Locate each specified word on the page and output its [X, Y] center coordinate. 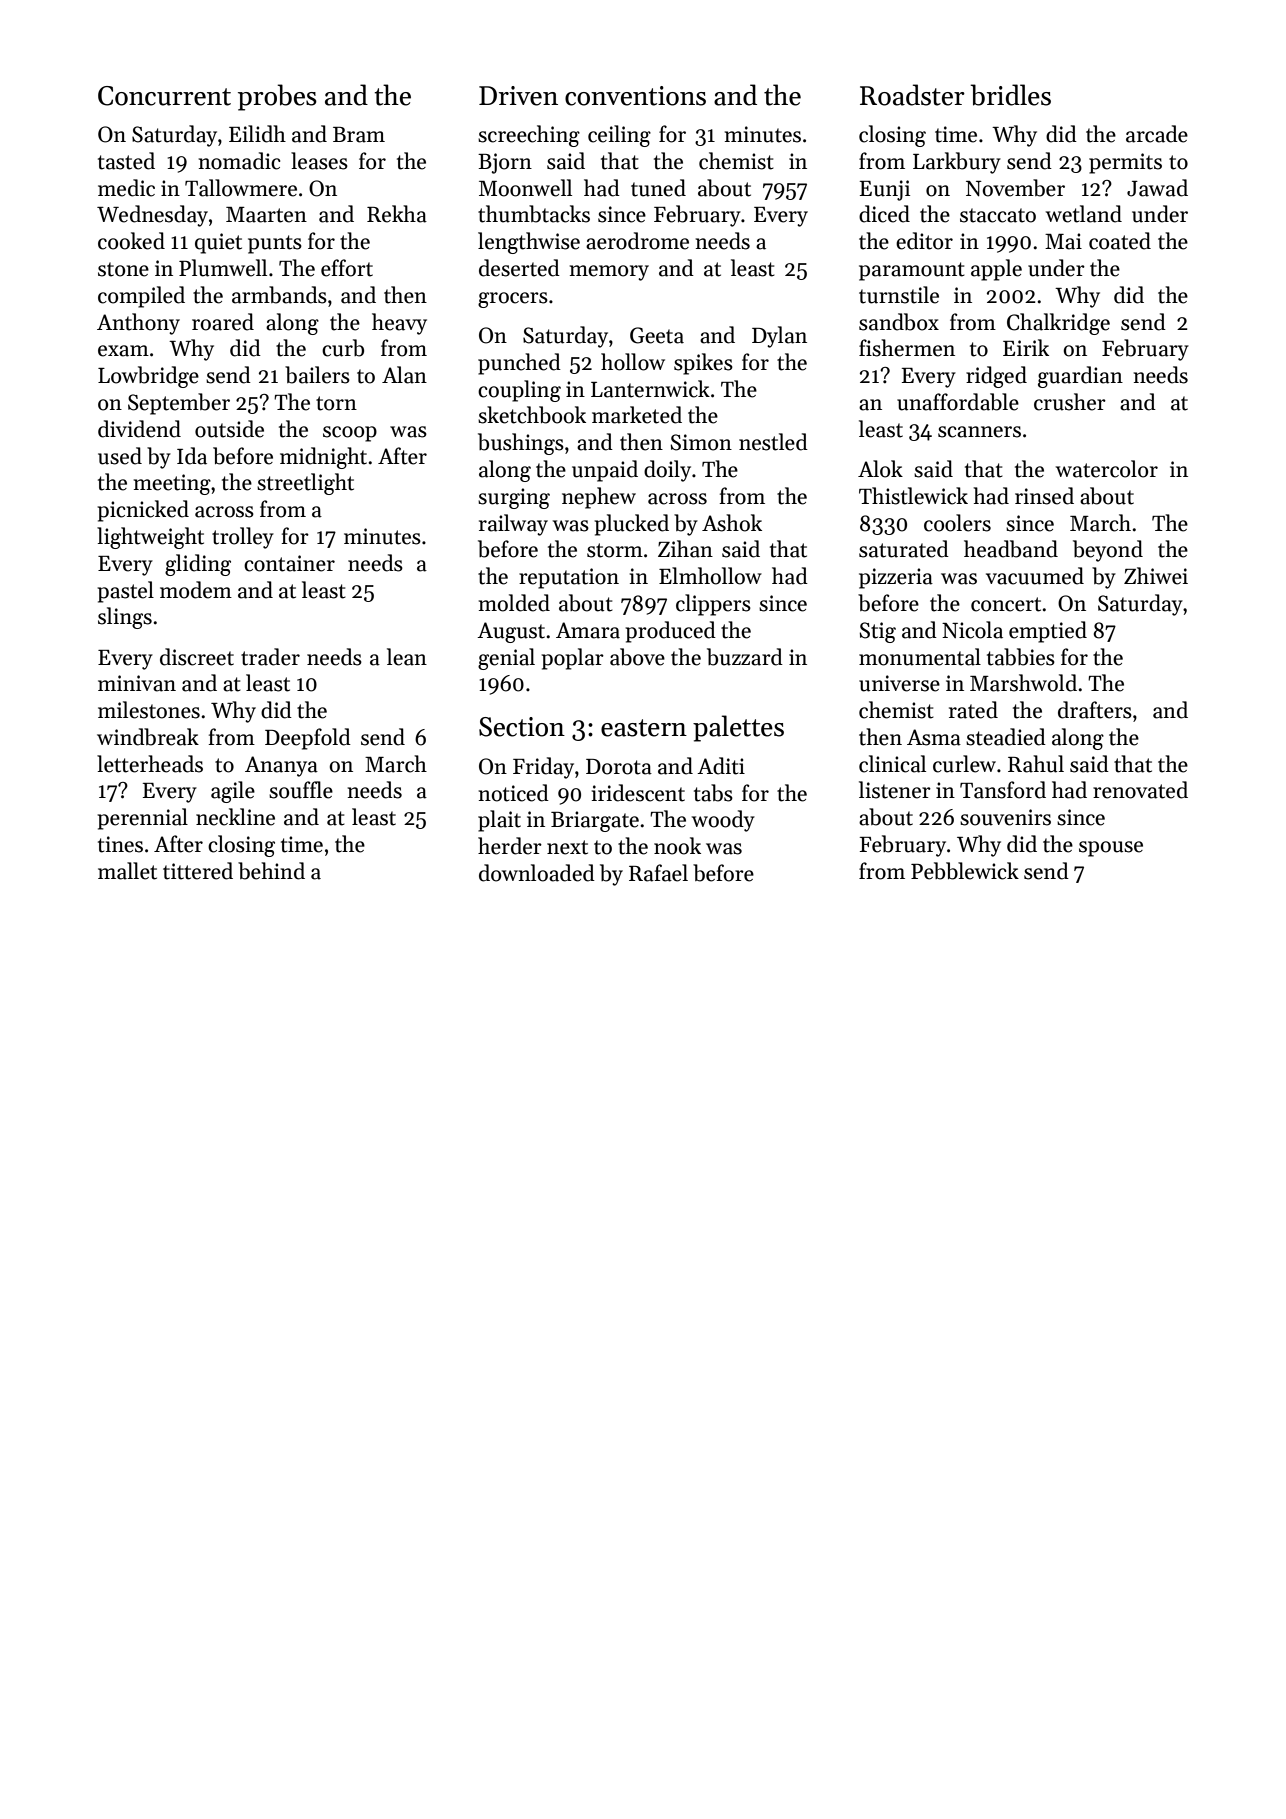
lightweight [150, 538]
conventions [635, 96]
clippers [713, 605]
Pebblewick [965, 871]
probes [277, 97]
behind [271, 871]
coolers [957, 523]
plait [499, 821]
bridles [1010, 95]
